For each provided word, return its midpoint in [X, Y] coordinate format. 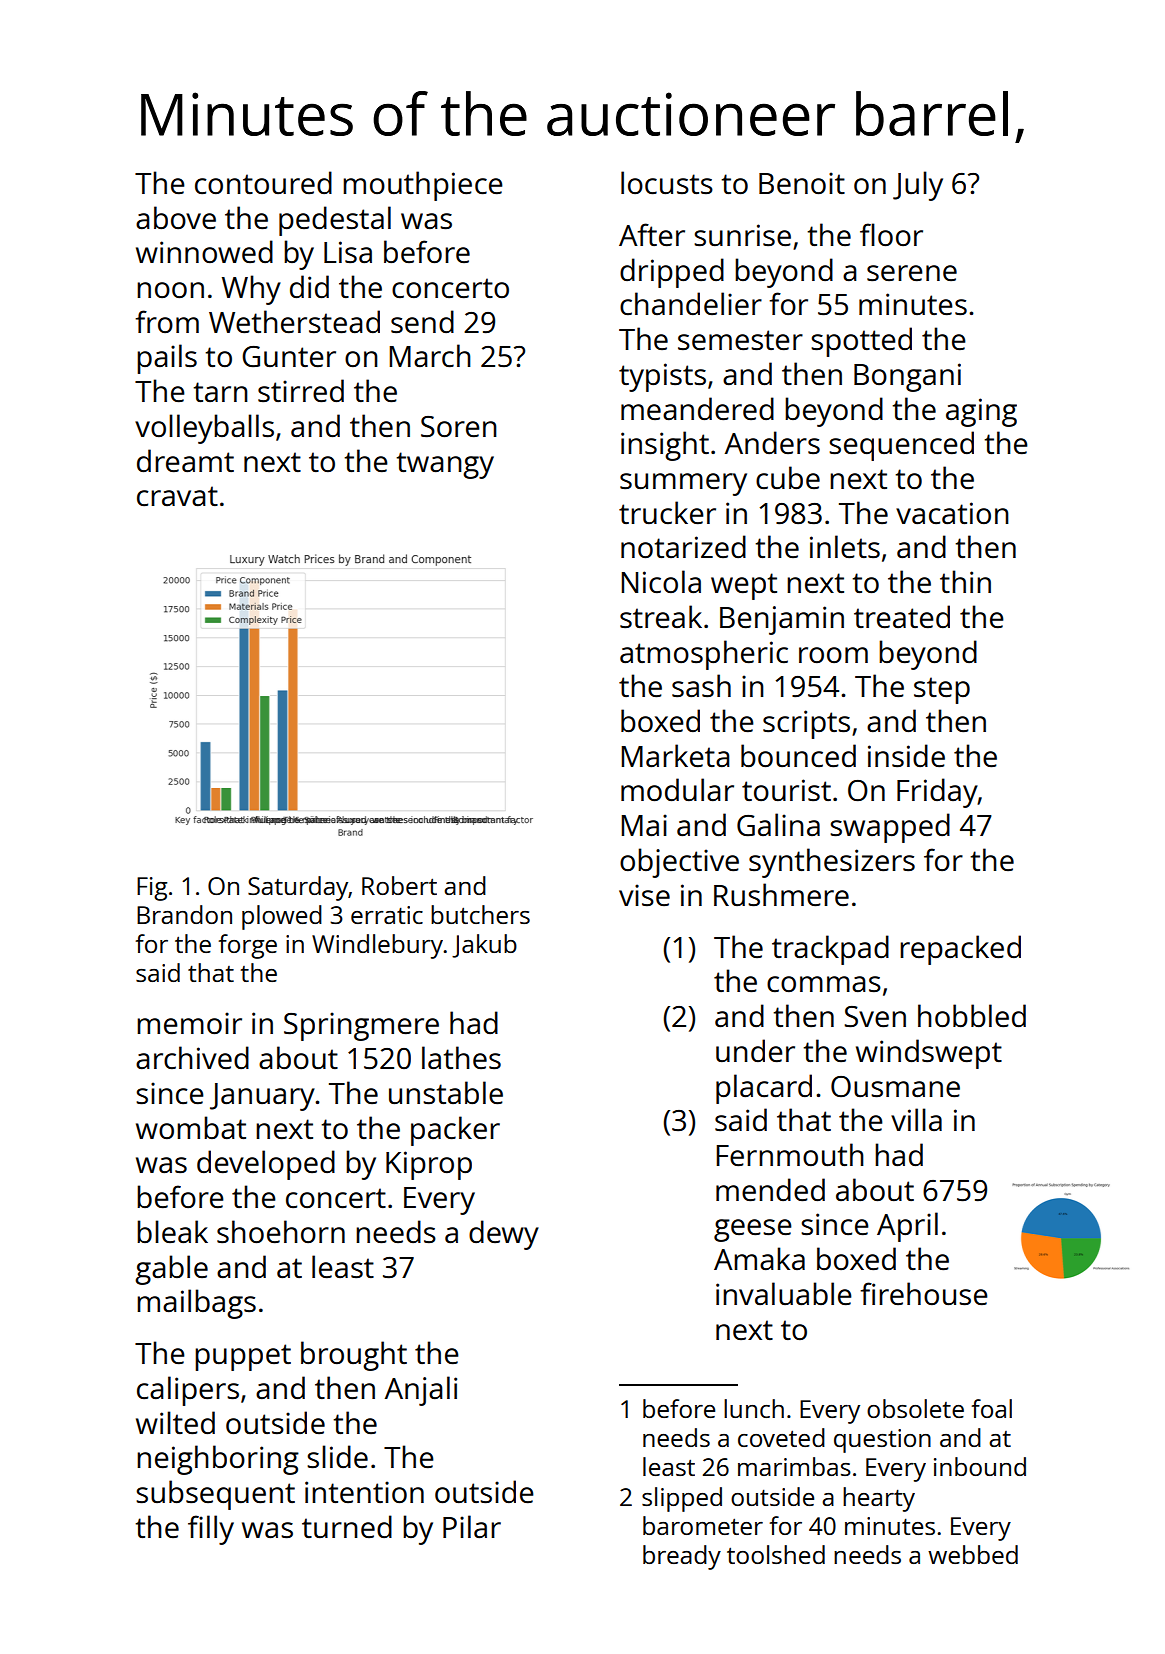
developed [266, 1165]
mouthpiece [423, 186]
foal [992, 1408]
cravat [177, 496]
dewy [504, 1235]
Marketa [676, 756]
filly [211, 1530]
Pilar [472, 1526]
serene [912, 273]
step [942, 690]
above [176, 218]
